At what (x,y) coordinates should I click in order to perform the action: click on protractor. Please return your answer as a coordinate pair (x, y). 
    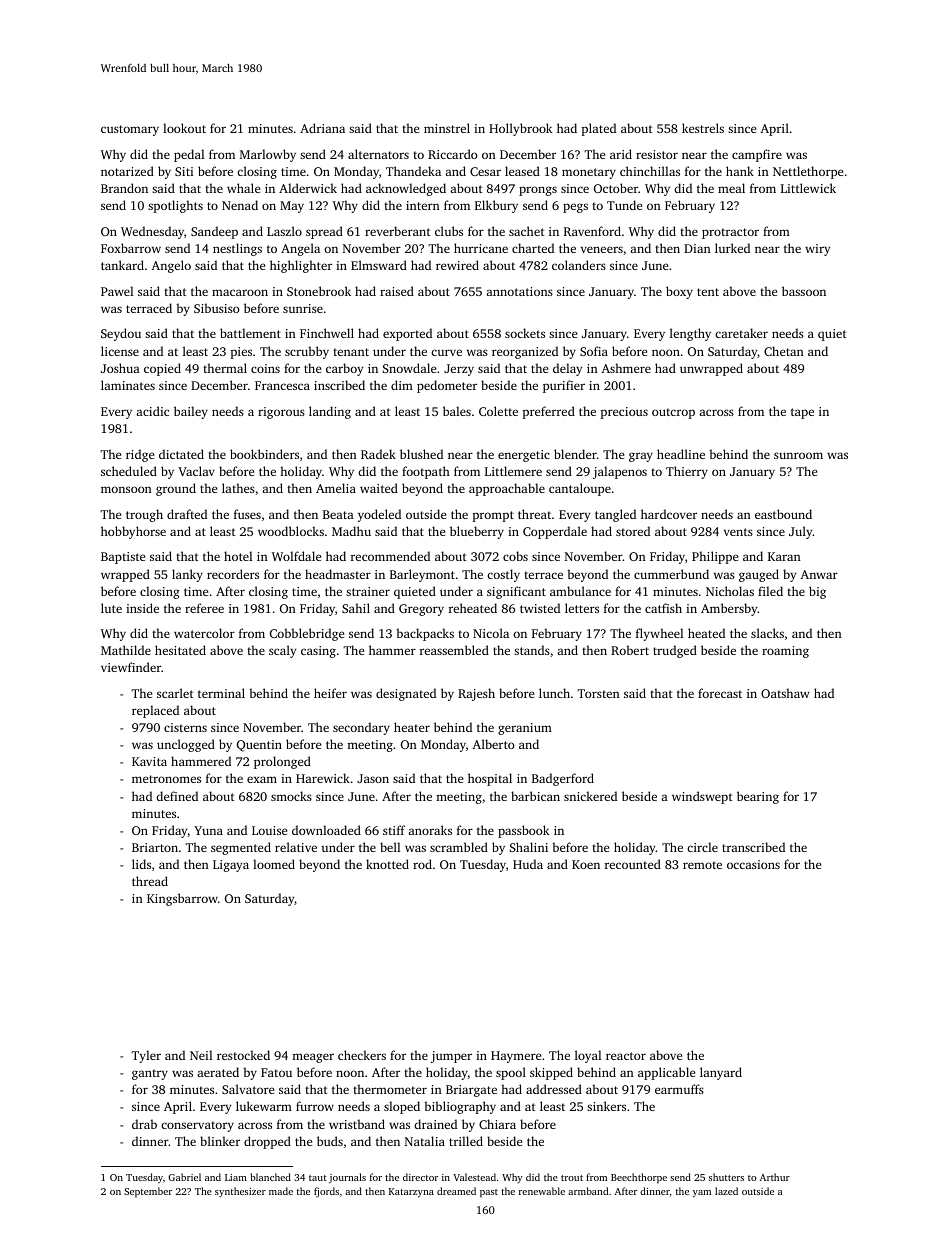
    Looking at the image, I should click on (730, 233).
